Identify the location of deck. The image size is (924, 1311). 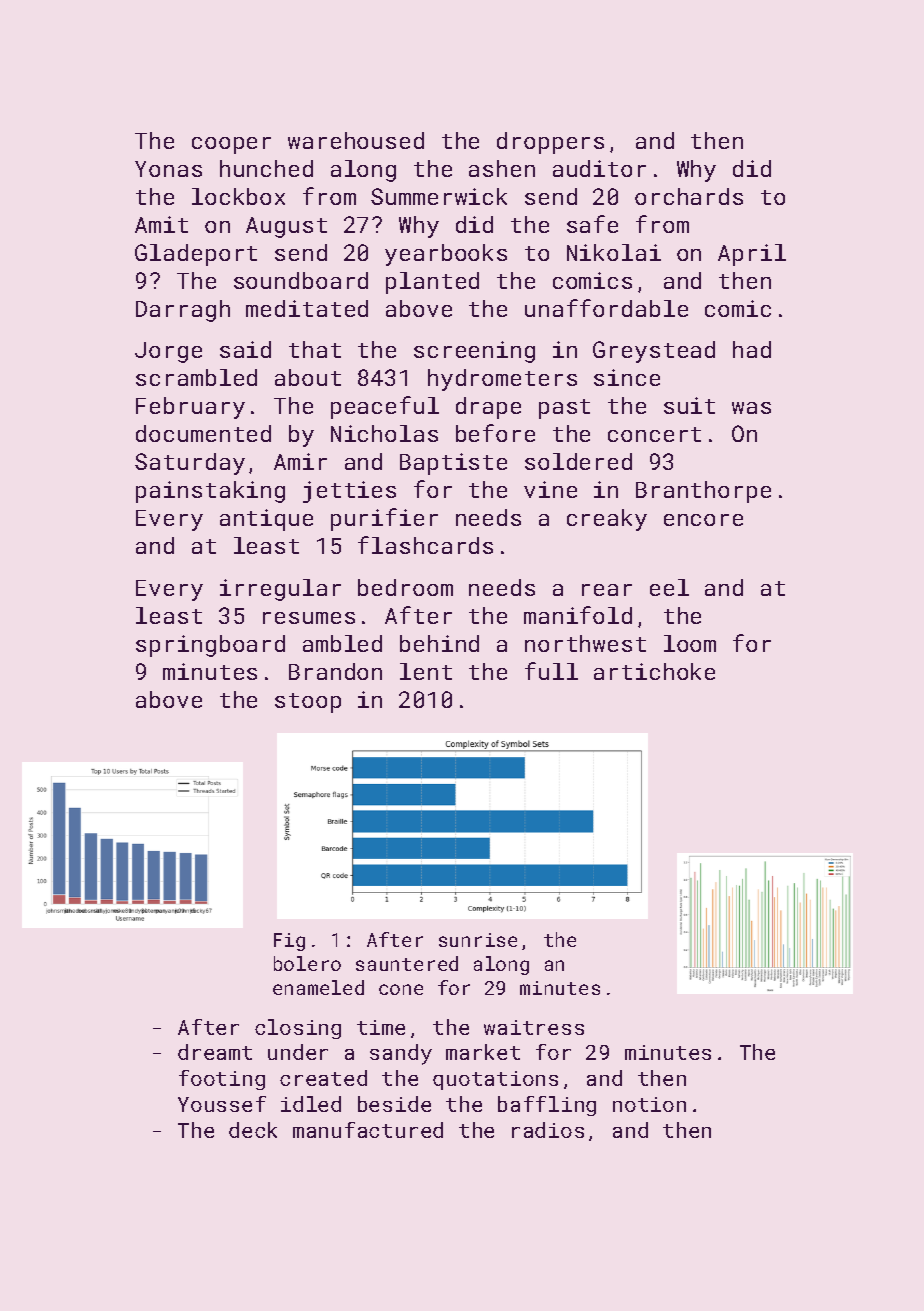
(253, 1130).
